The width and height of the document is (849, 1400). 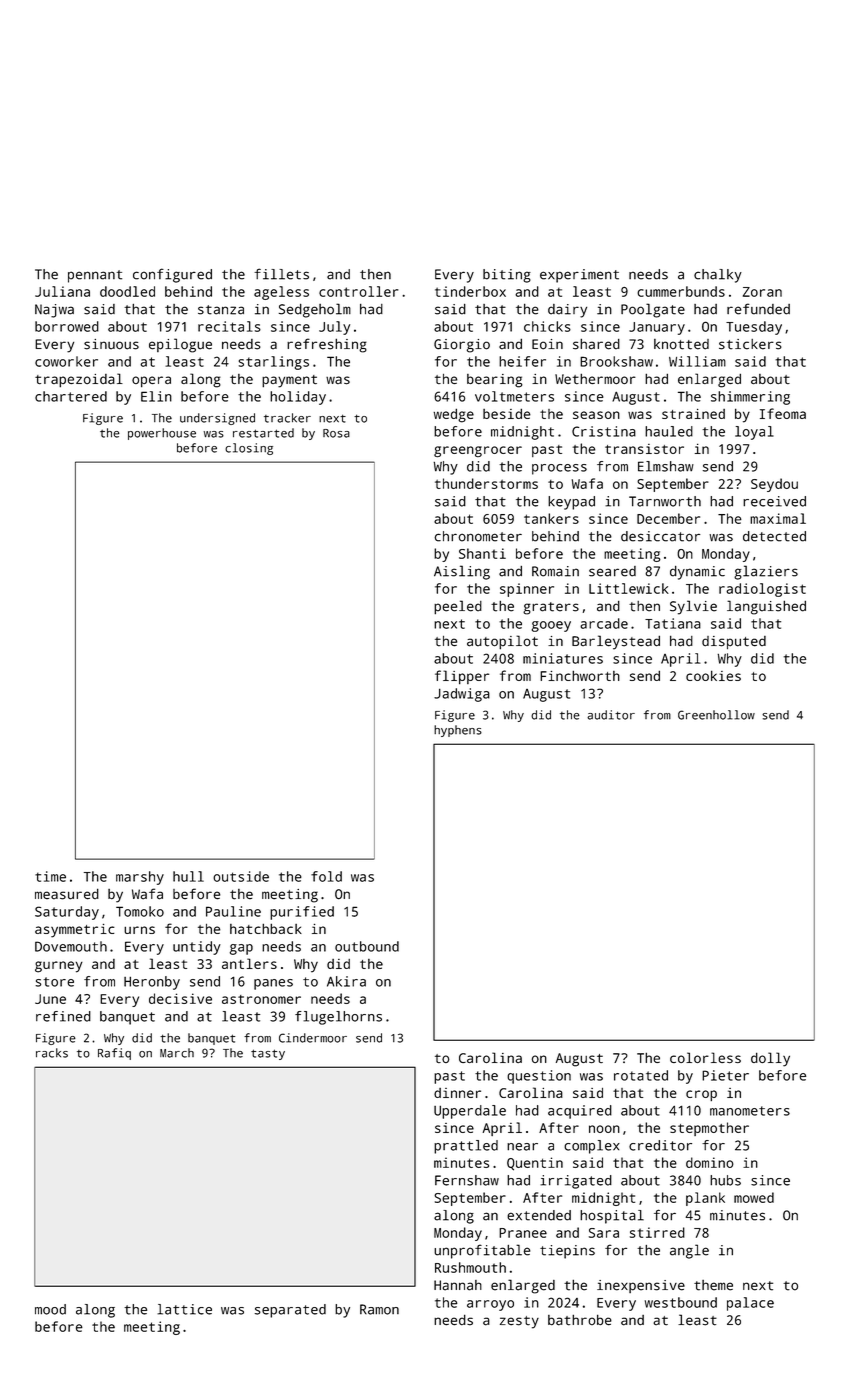 What do you see at coordinates (379, 1309) in the document?
I see `Ramon` at bounding box center [379, 1309].
